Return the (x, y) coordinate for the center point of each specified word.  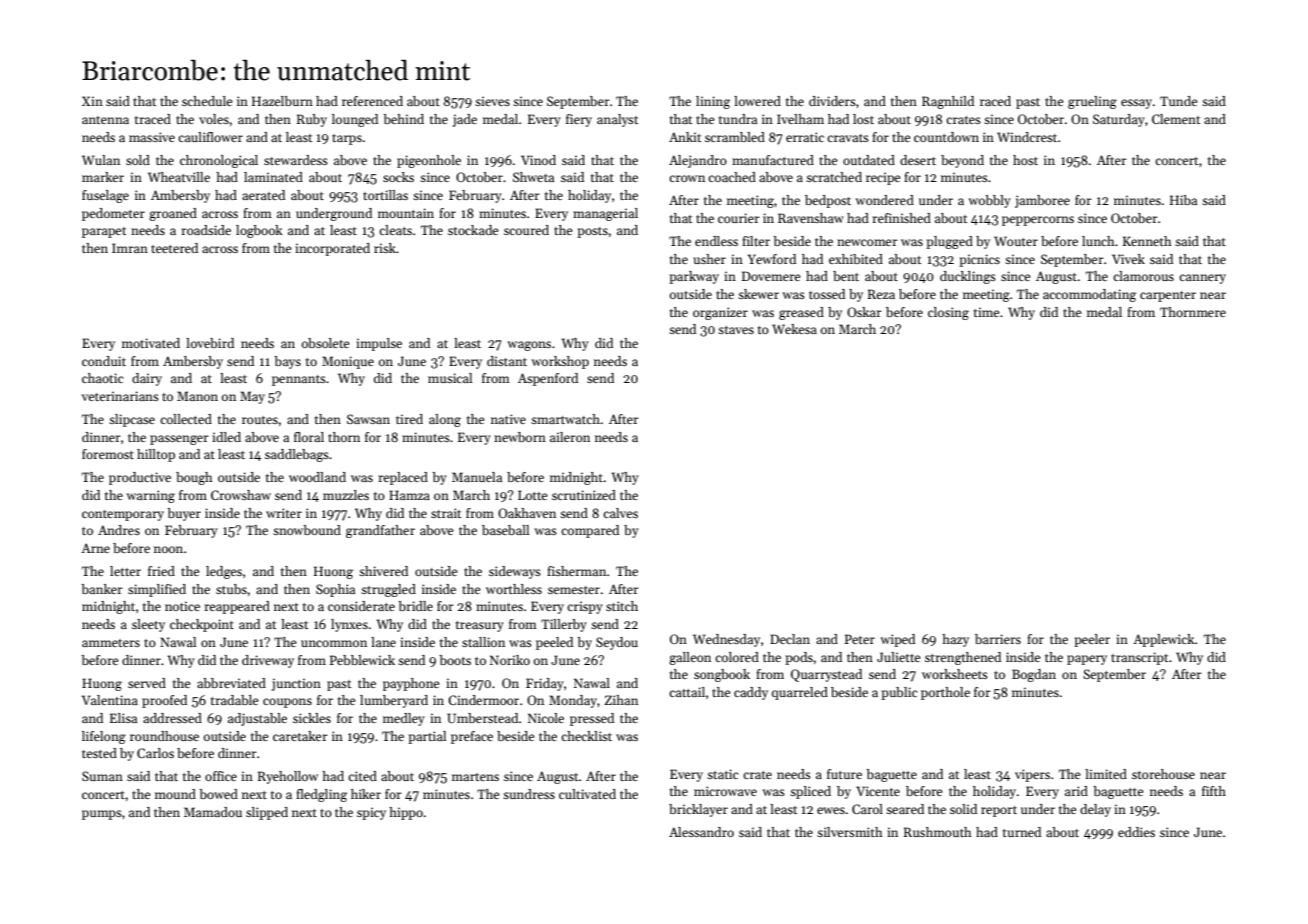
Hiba (1183, 200)
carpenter (1168, 296)
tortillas (385, 195)
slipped (267, 813)
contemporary (123, 515)
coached (732, 177)
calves (620, 513)
